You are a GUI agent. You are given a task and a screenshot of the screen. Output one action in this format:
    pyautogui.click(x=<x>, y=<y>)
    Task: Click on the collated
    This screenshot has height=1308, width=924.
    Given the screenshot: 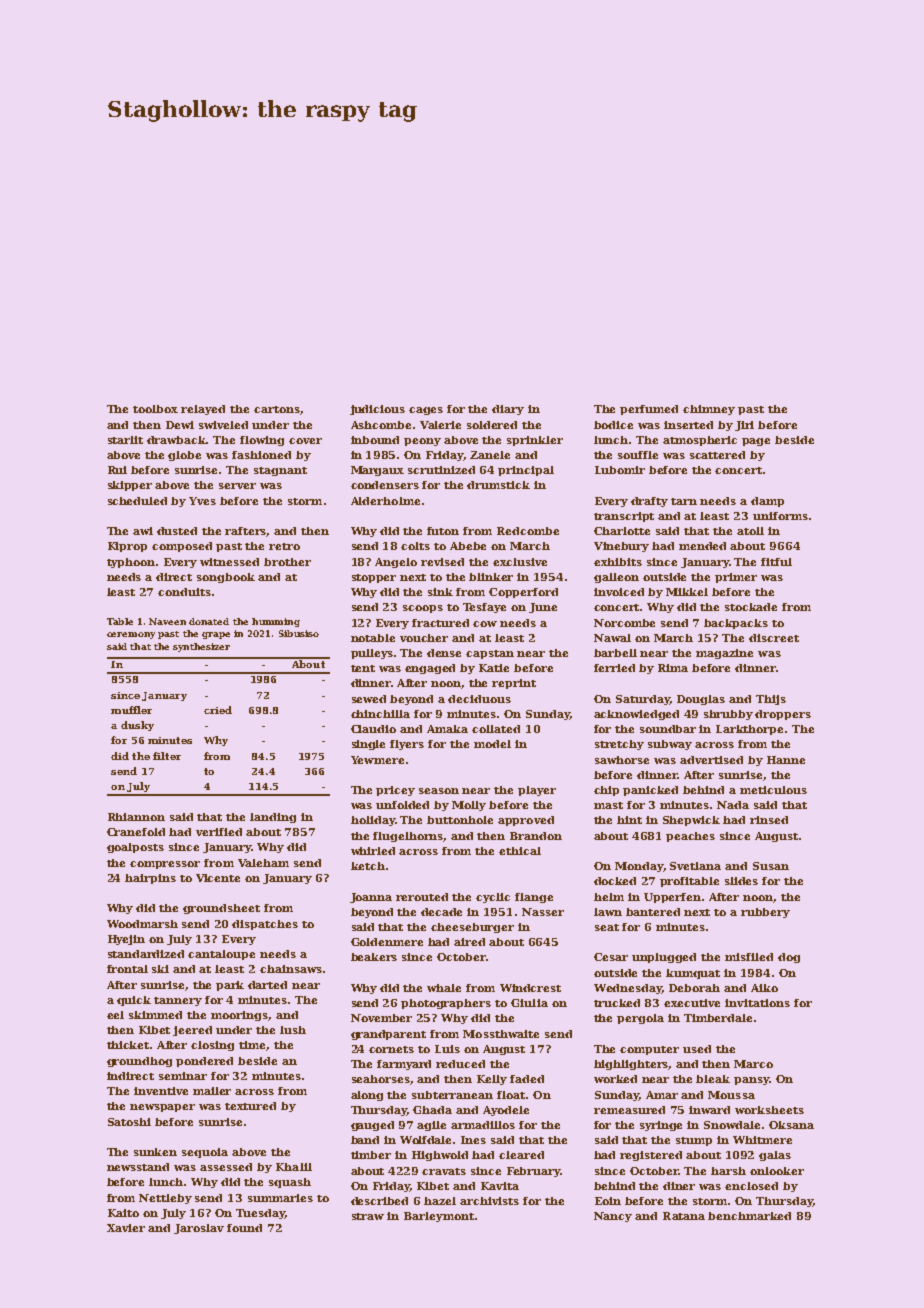 What is the action you would take?
    pyautogui.click(x=496, y=729)
